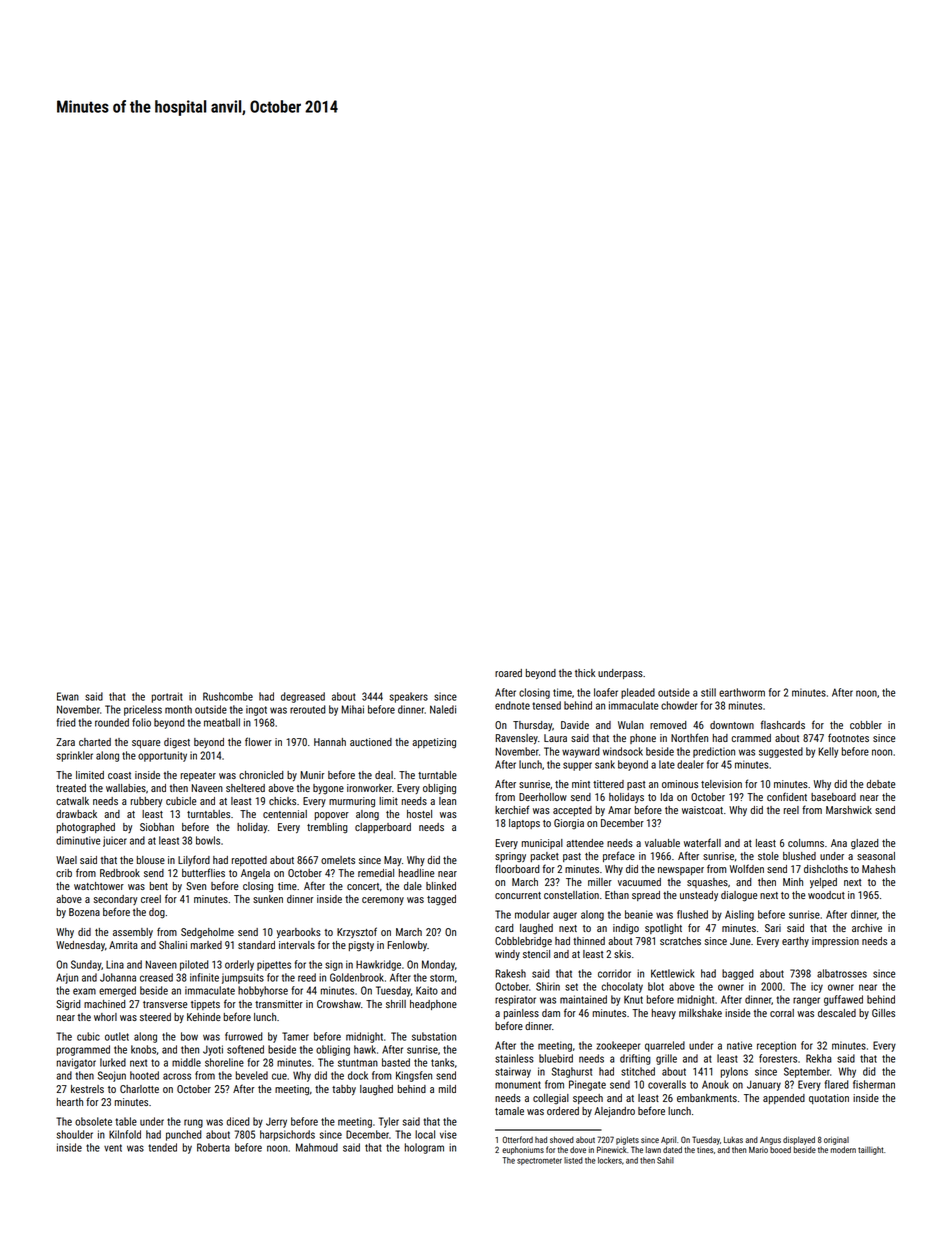  I want to click on Rekha, so click(819, 1058).
